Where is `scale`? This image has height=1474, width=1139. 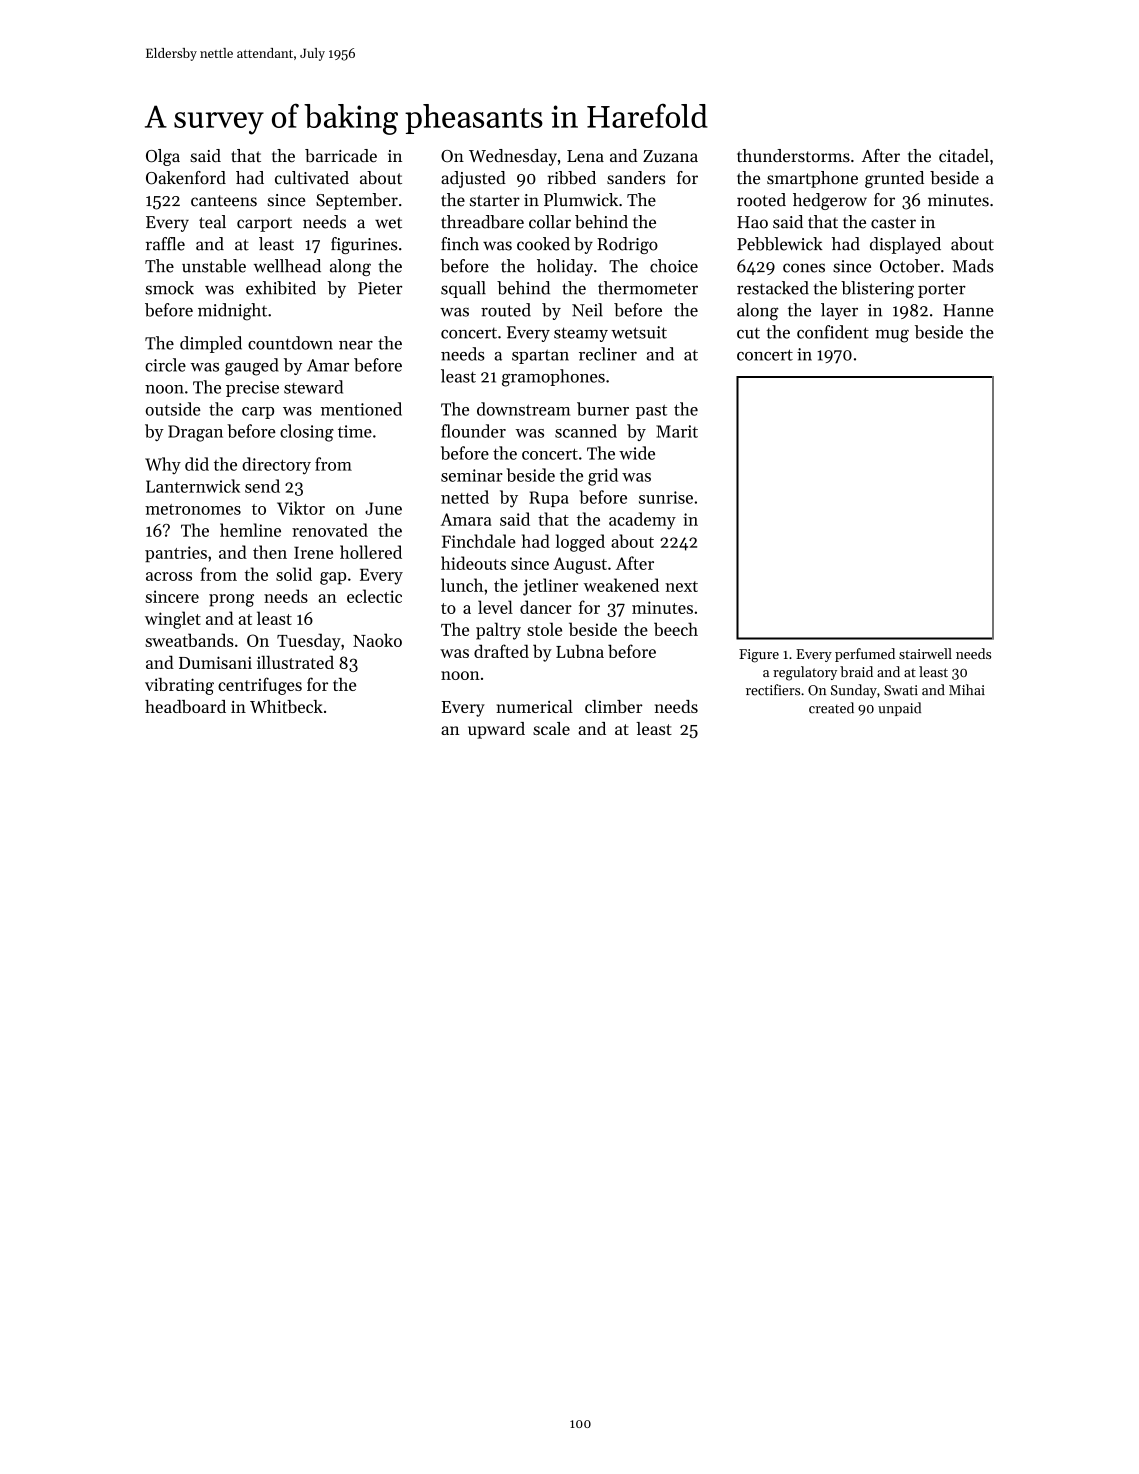 scale is located at coordinates (551, 728).
